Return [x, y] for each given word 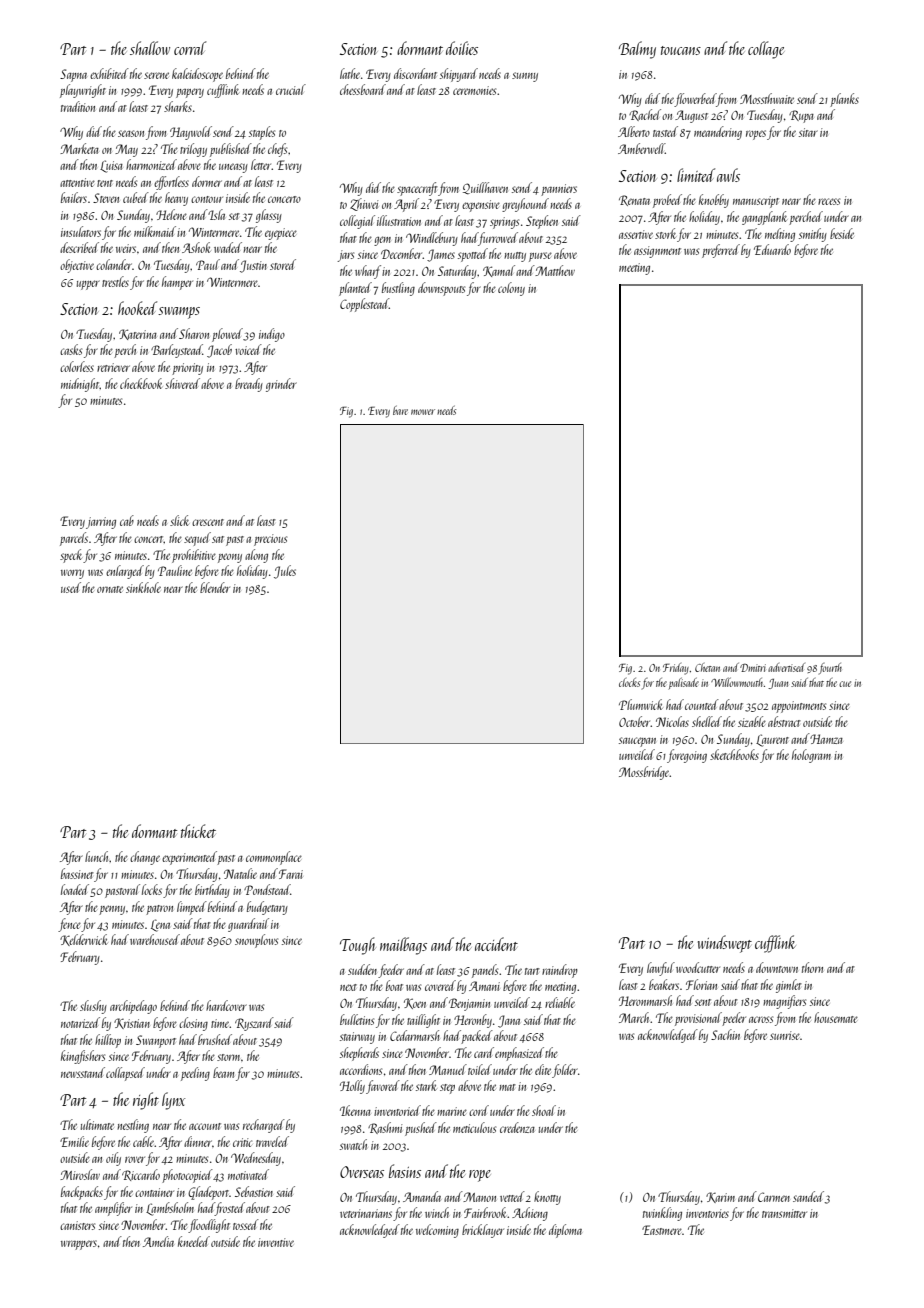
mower [423, 412]
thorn [812, 967]
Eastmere [662, 1230]
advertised [786, 667]
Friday [676, 669]
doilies [462, 48]
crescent [208, 522]
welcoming [437, 1231]
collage [766, 50]
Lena [160, 925]
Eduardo [772, 249]
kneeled [194, 1241]
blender [215, 587]
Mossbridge [644, 773]
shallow [150, 48]
